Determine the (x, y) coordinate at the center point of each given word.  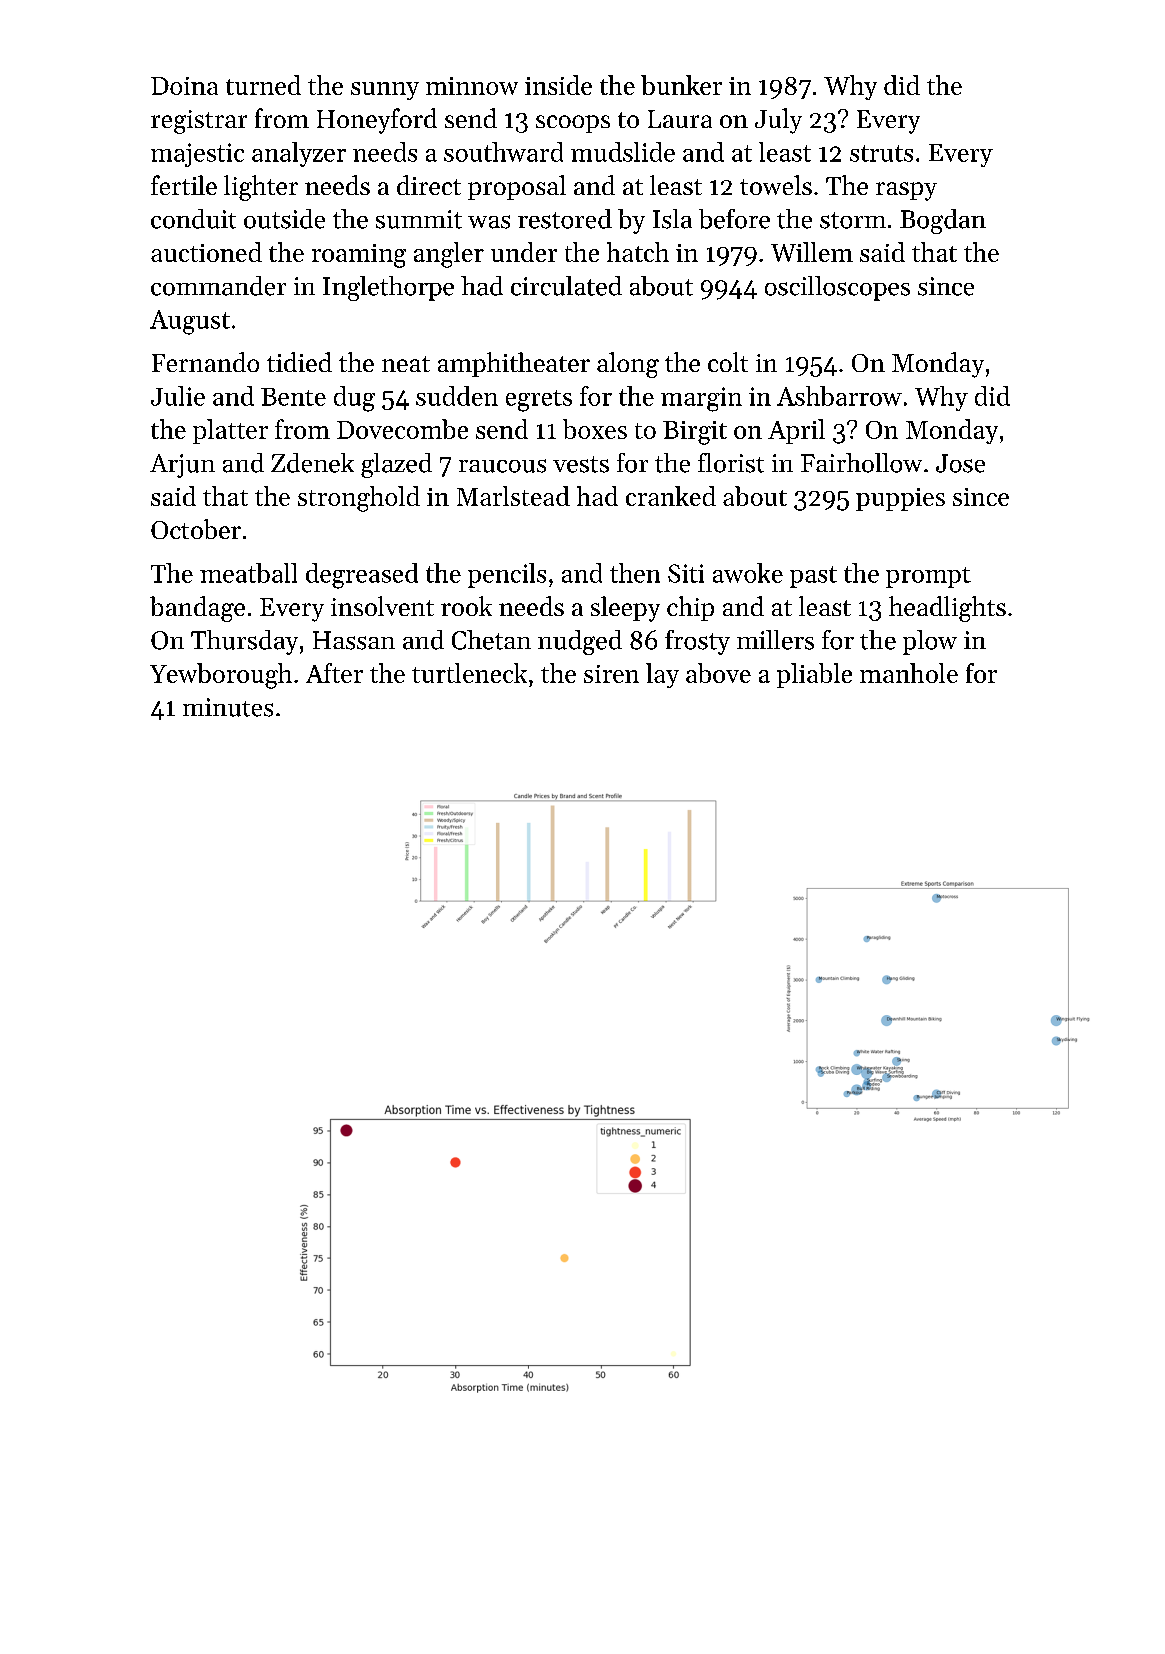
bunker (681, 85)
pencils (507, 575)
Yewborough (221, 676)
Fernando (205, 362)
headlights (947, 609)
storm (853, 220)
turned (263, 85)
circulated (566, 286)
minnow (472, 86)
